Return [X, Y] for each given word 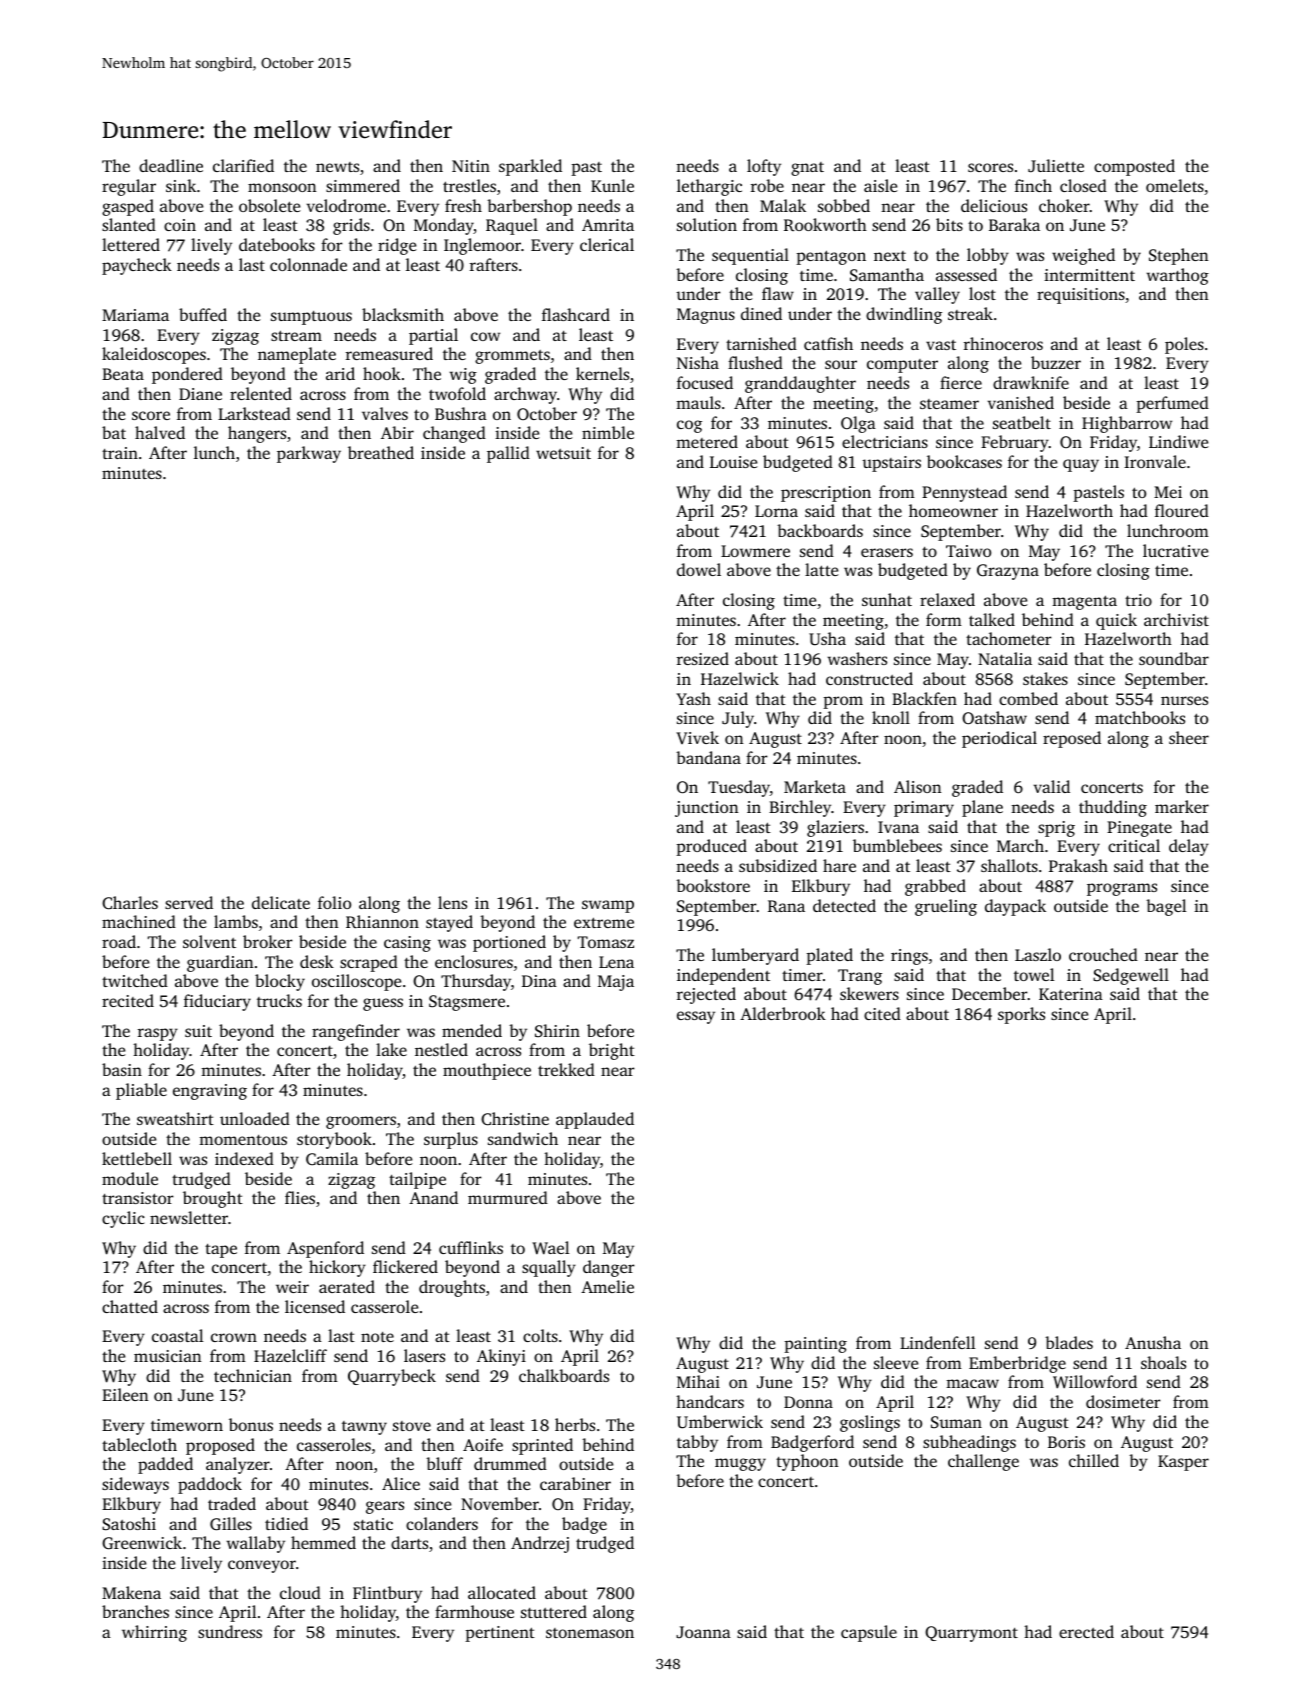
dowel [699, 569]
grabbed [935, 887]
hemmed [323, 1542]
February [1015, 443]
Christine [515, 1119]
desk [317, 961]
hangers [257, 434]
